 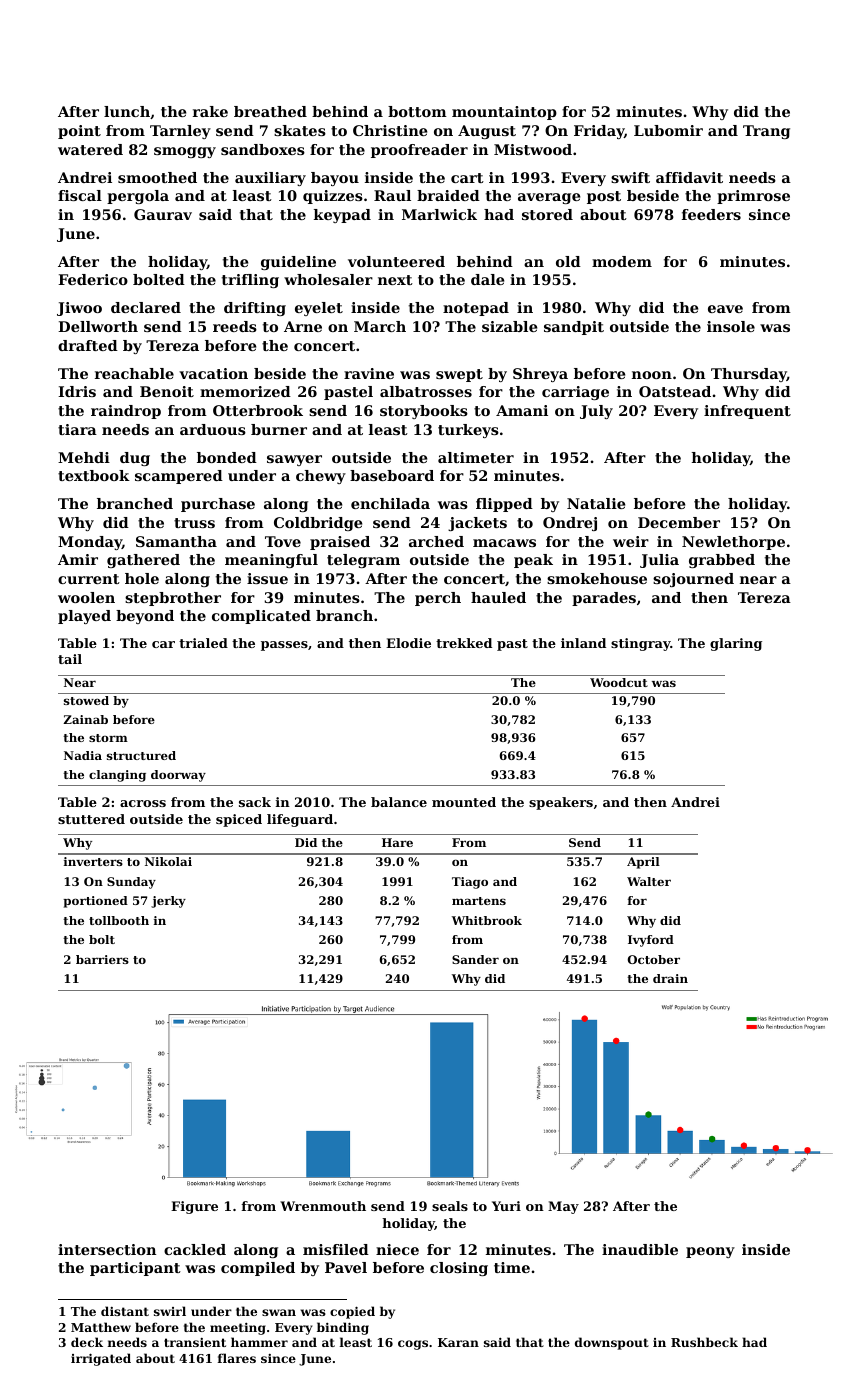 I want to click on lunch, so click(x=127, y=111).
